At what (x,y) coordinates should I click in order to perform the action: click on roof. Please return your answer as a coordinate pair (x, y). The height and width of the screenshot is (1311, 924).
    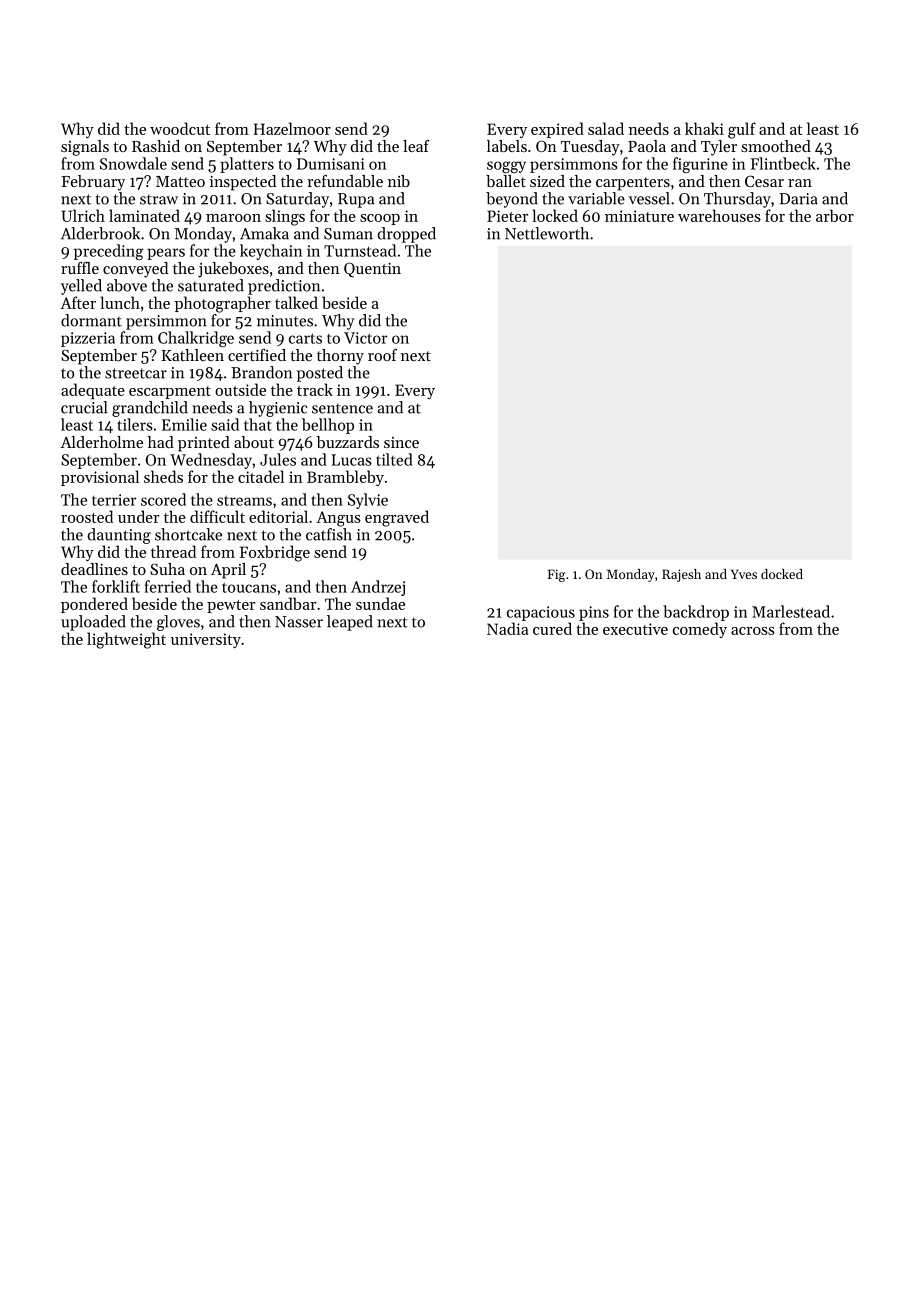
    Looking at the image, I should click on (382, 355).
